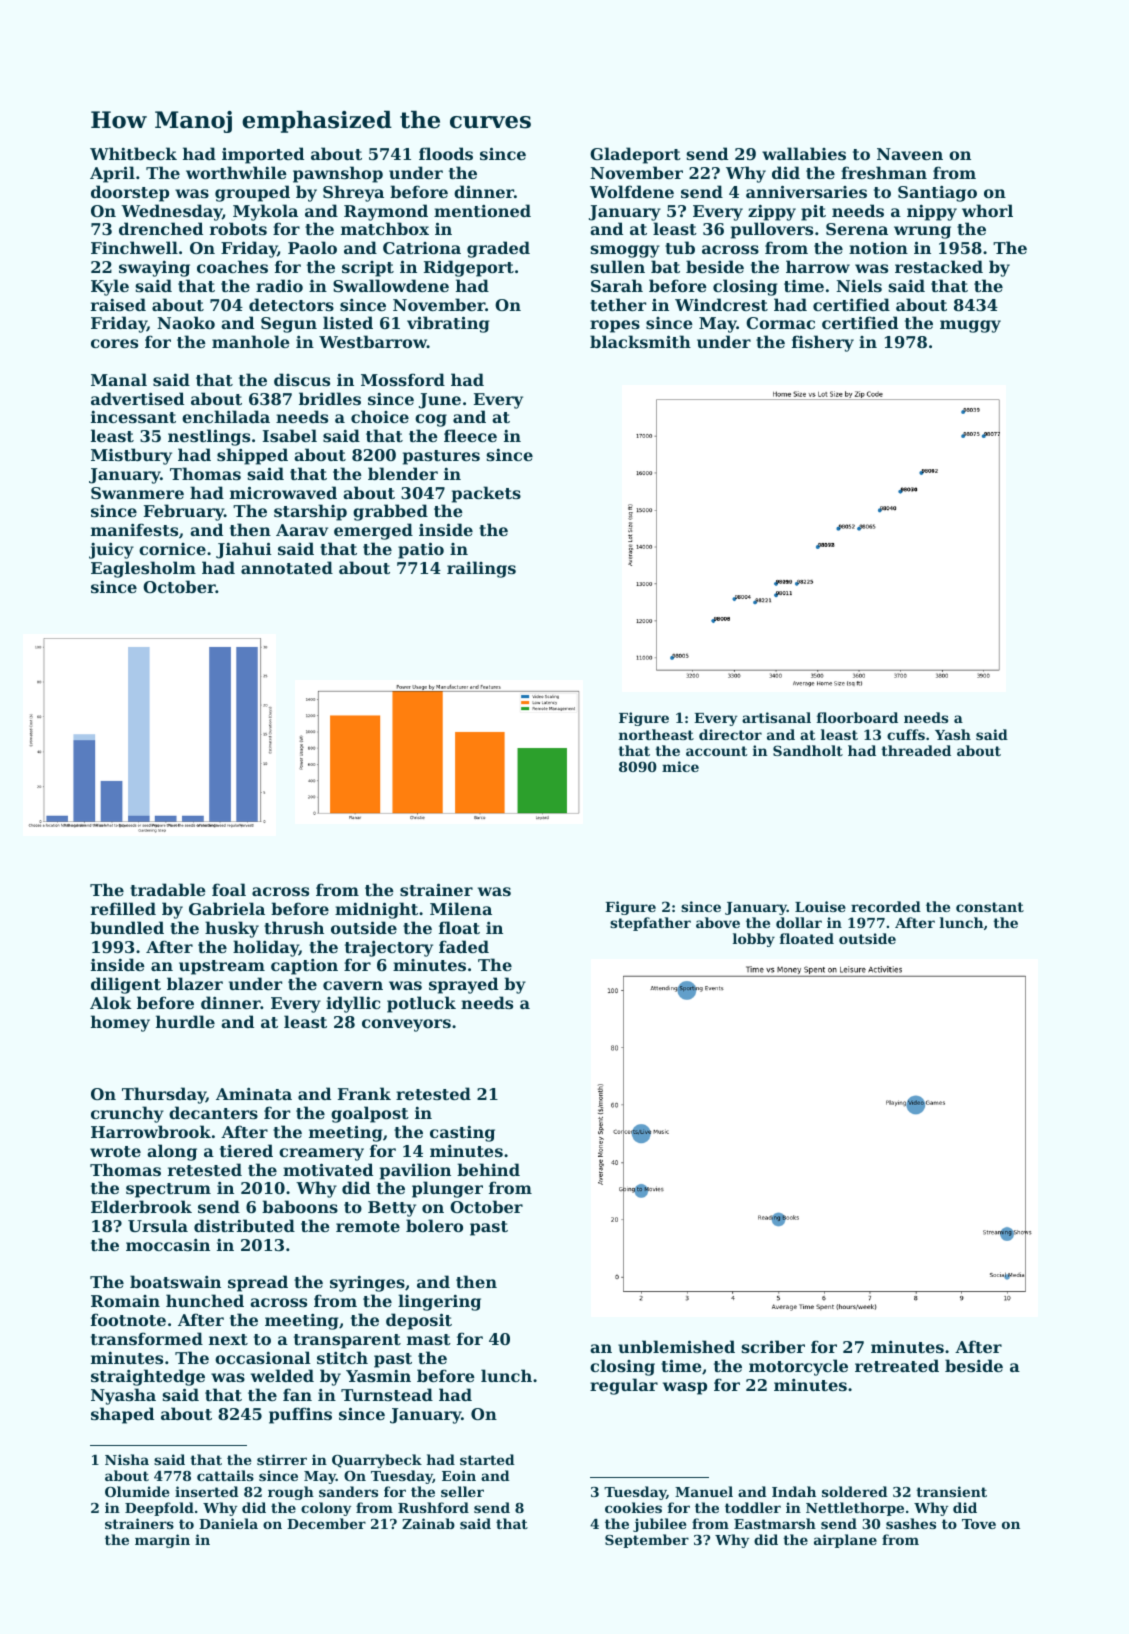  Describe the element at coordinates (387, 1394) in the document. I see `Turnstead` at that location.
